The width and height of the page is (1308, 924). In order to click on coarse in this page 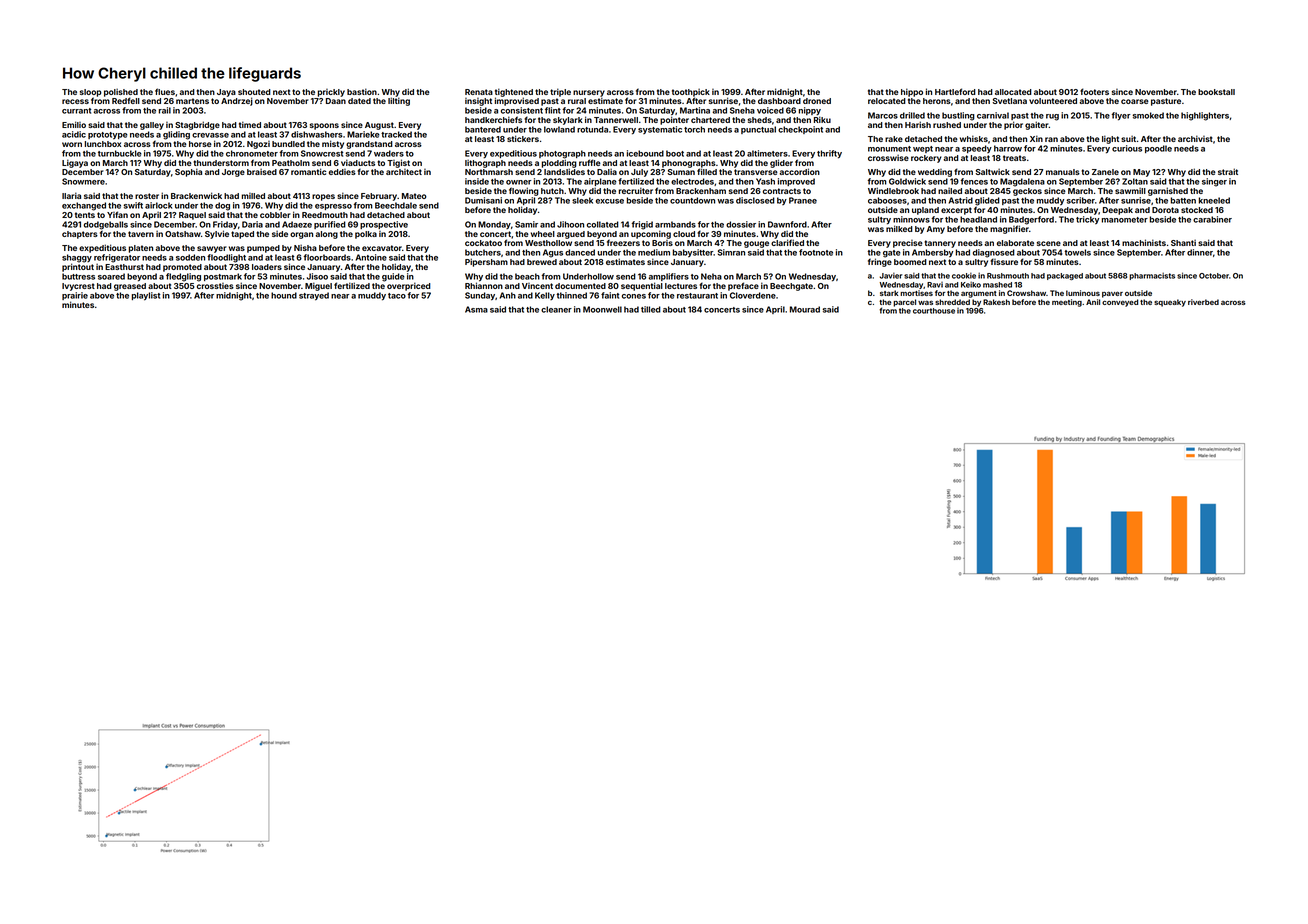, I will do `click(1135, 101)`.
